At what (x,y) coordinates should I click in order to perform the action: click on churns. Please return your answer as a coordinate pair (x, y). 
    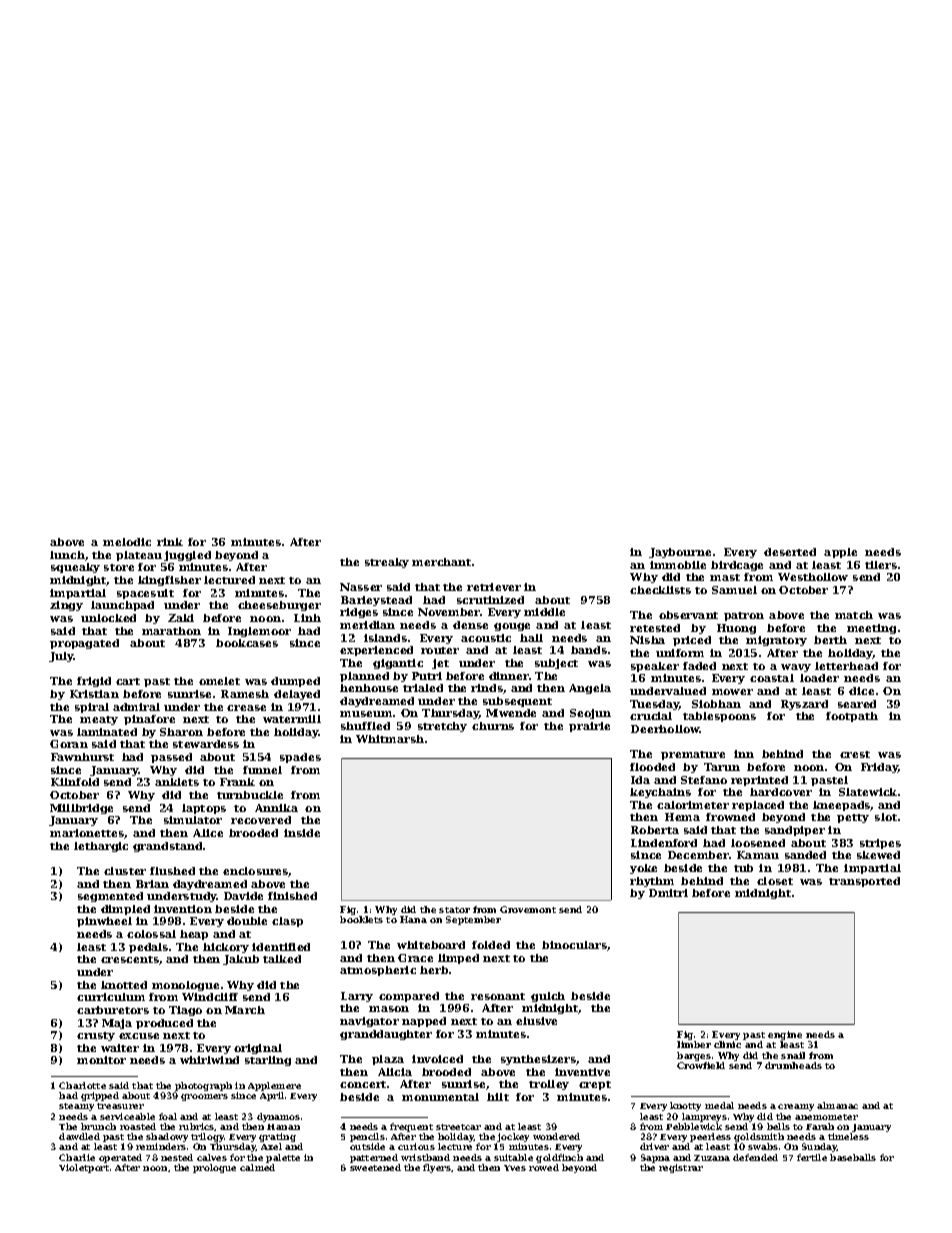
    Looking at the image, I should click on (493, 726).
